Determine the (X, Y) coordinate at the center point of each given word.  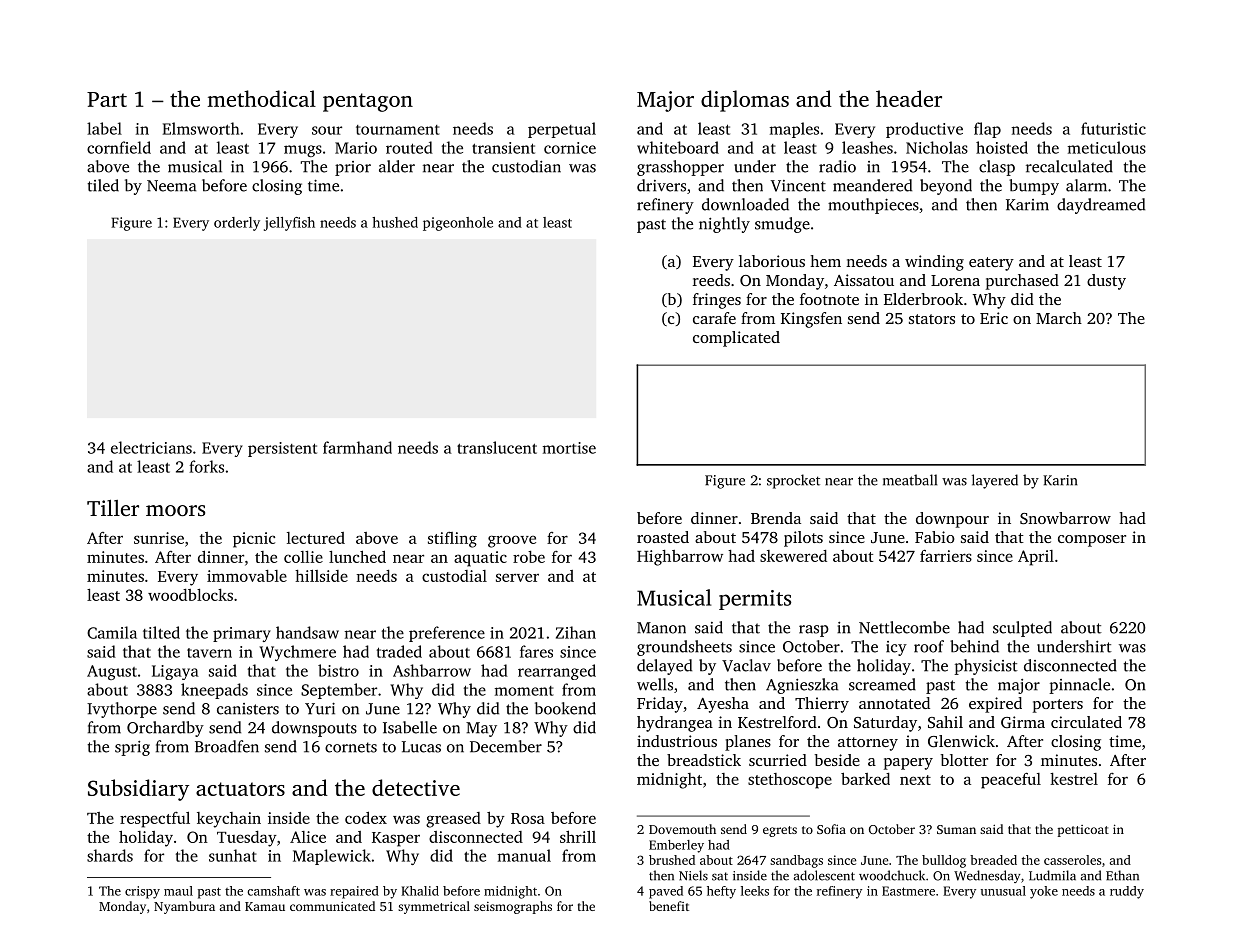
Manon (661, 628)
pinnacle (1079, 686)
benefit (669, 906)
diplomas (745, 101)
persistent (282, 449)
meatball (910, 480)
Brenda (776, 518)
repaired (354, 892)
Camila (112, 632)
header (909, 98)
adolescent (824, 875)
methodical (262, 98)
